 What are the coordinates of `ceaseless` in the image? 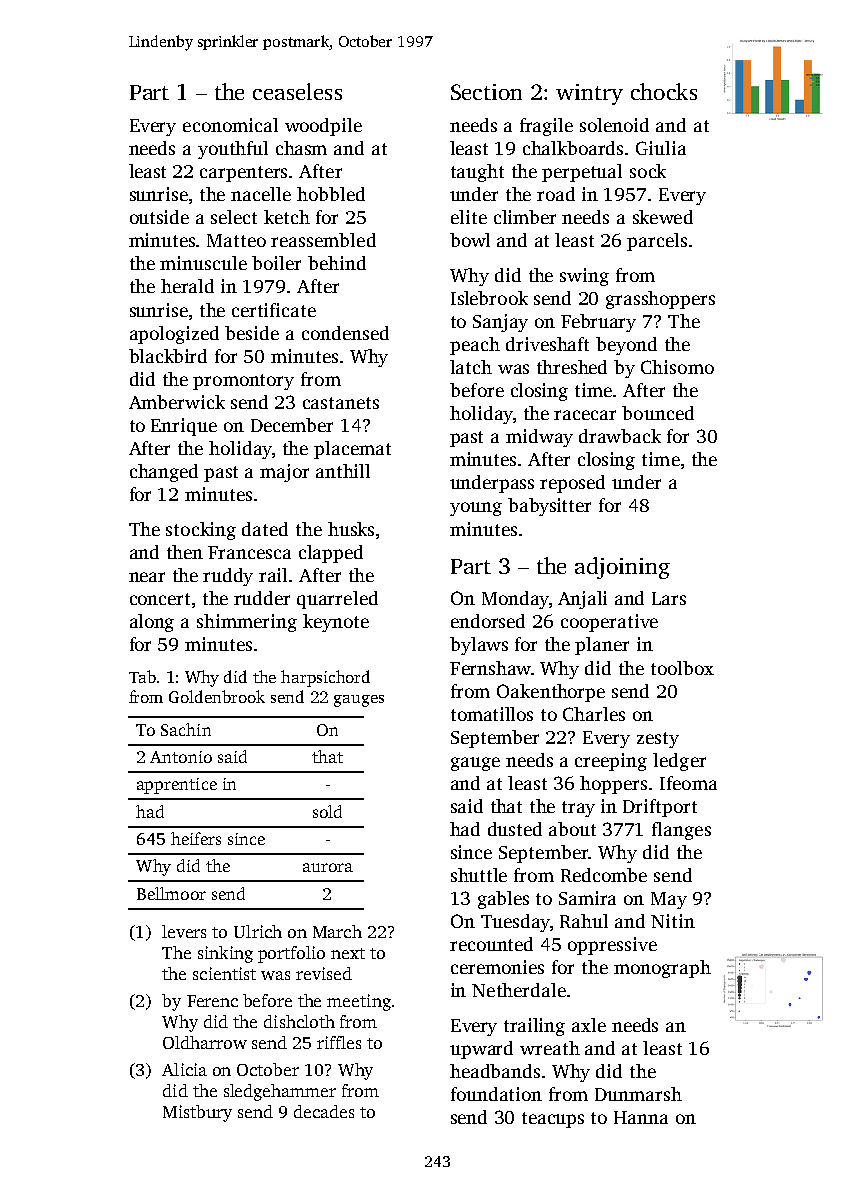 It's located at (297, 91).
